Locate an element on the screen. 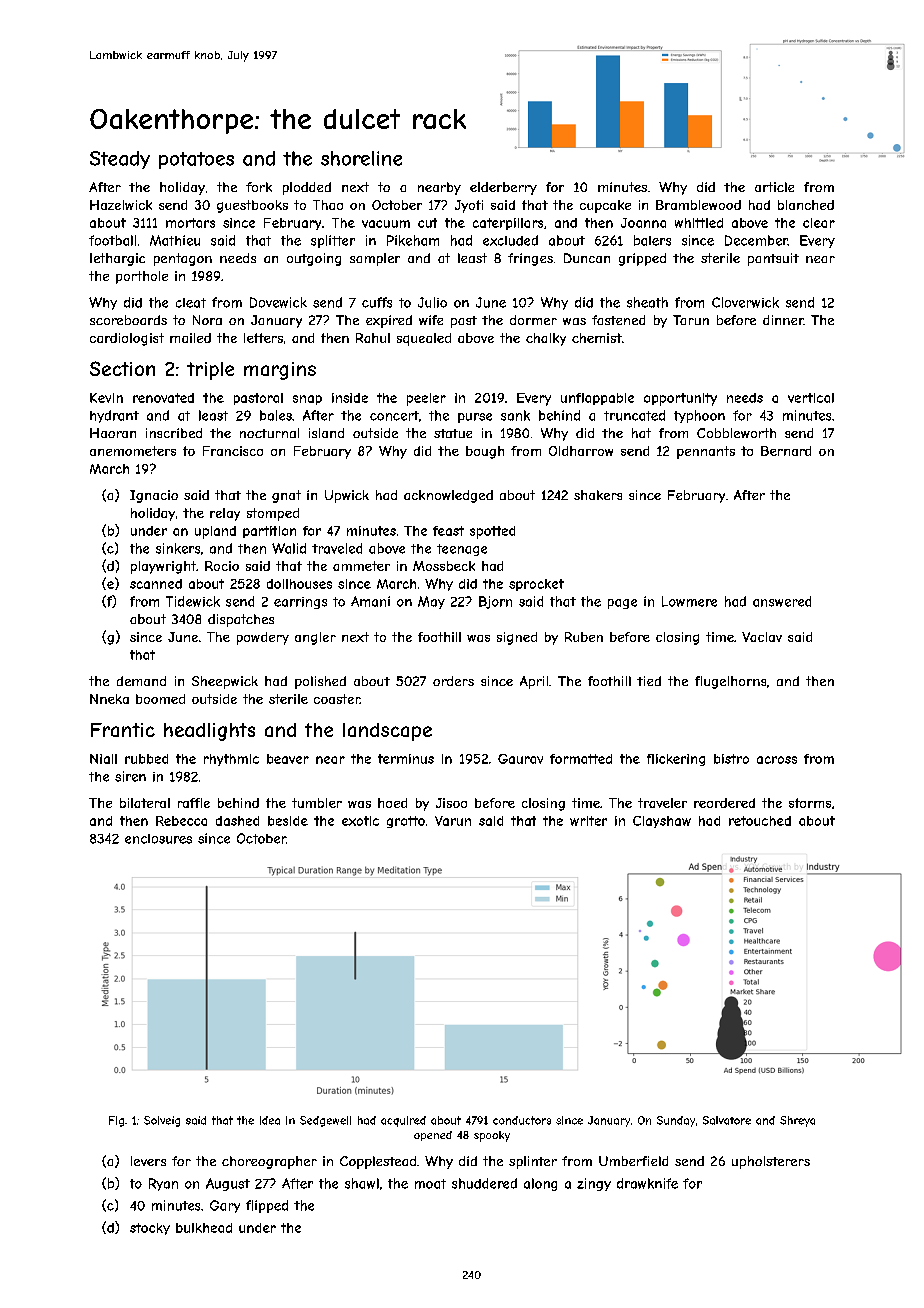  Steady is located at coordinates (120, 160).
